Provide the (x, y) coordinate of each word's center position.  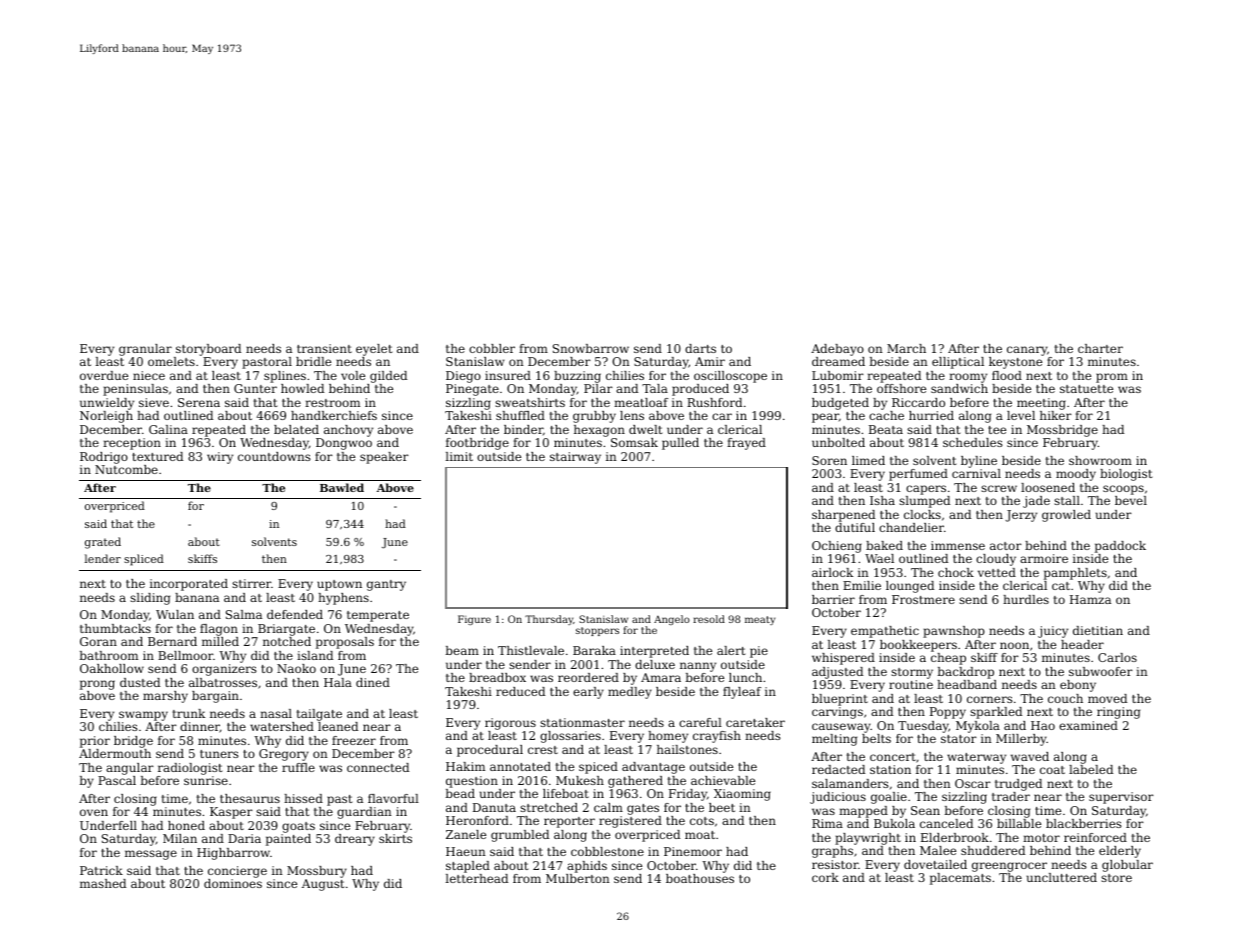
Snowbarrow (591, 348)
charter (1100, 348)
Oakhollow (112, 668)
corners (990, 699)
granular (145, 350)
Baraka (594, 650)
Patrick (101, 870)
